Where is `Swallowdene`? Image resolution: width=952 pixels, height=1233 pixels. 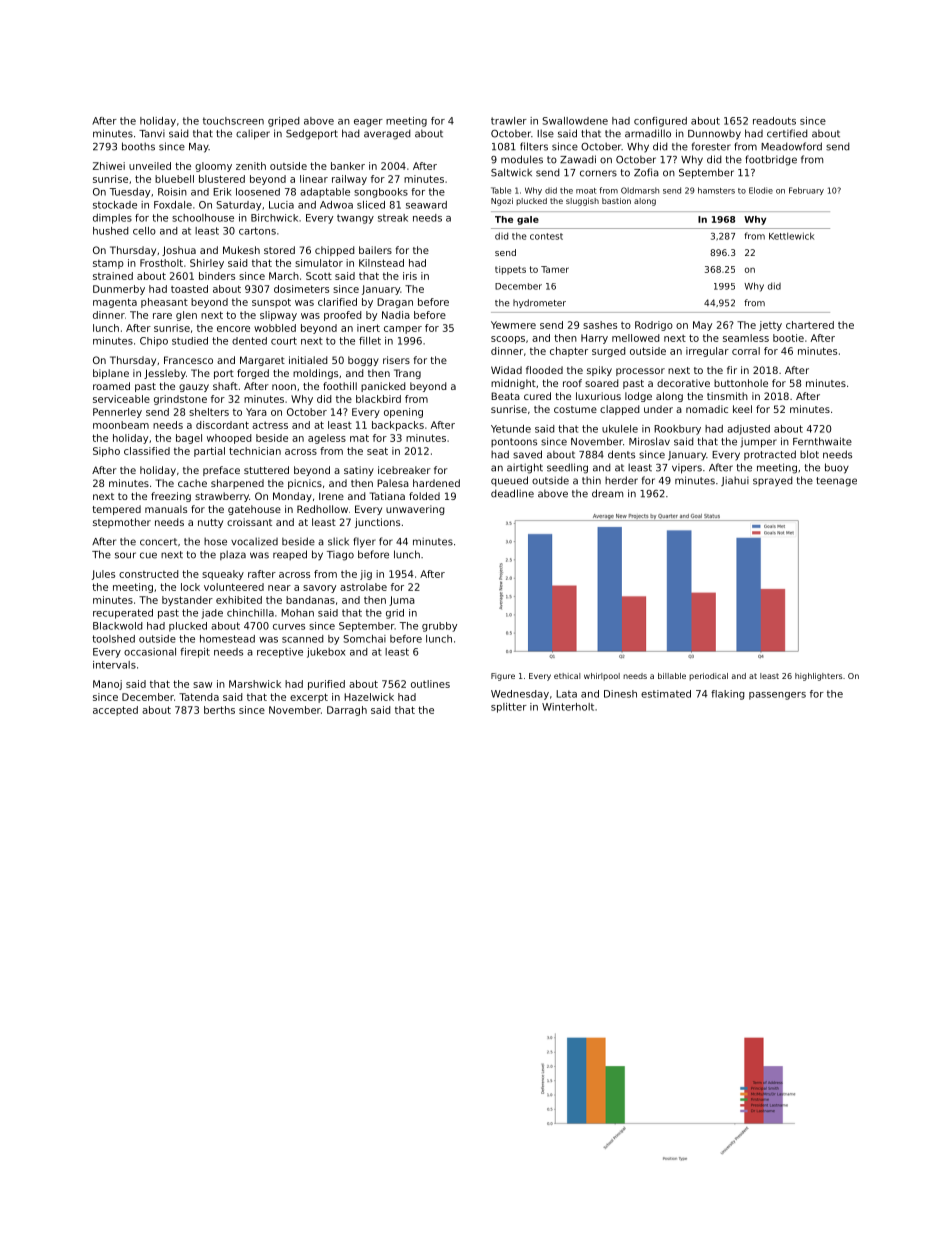 Swallowdene is located at coordinates (575, 121).
